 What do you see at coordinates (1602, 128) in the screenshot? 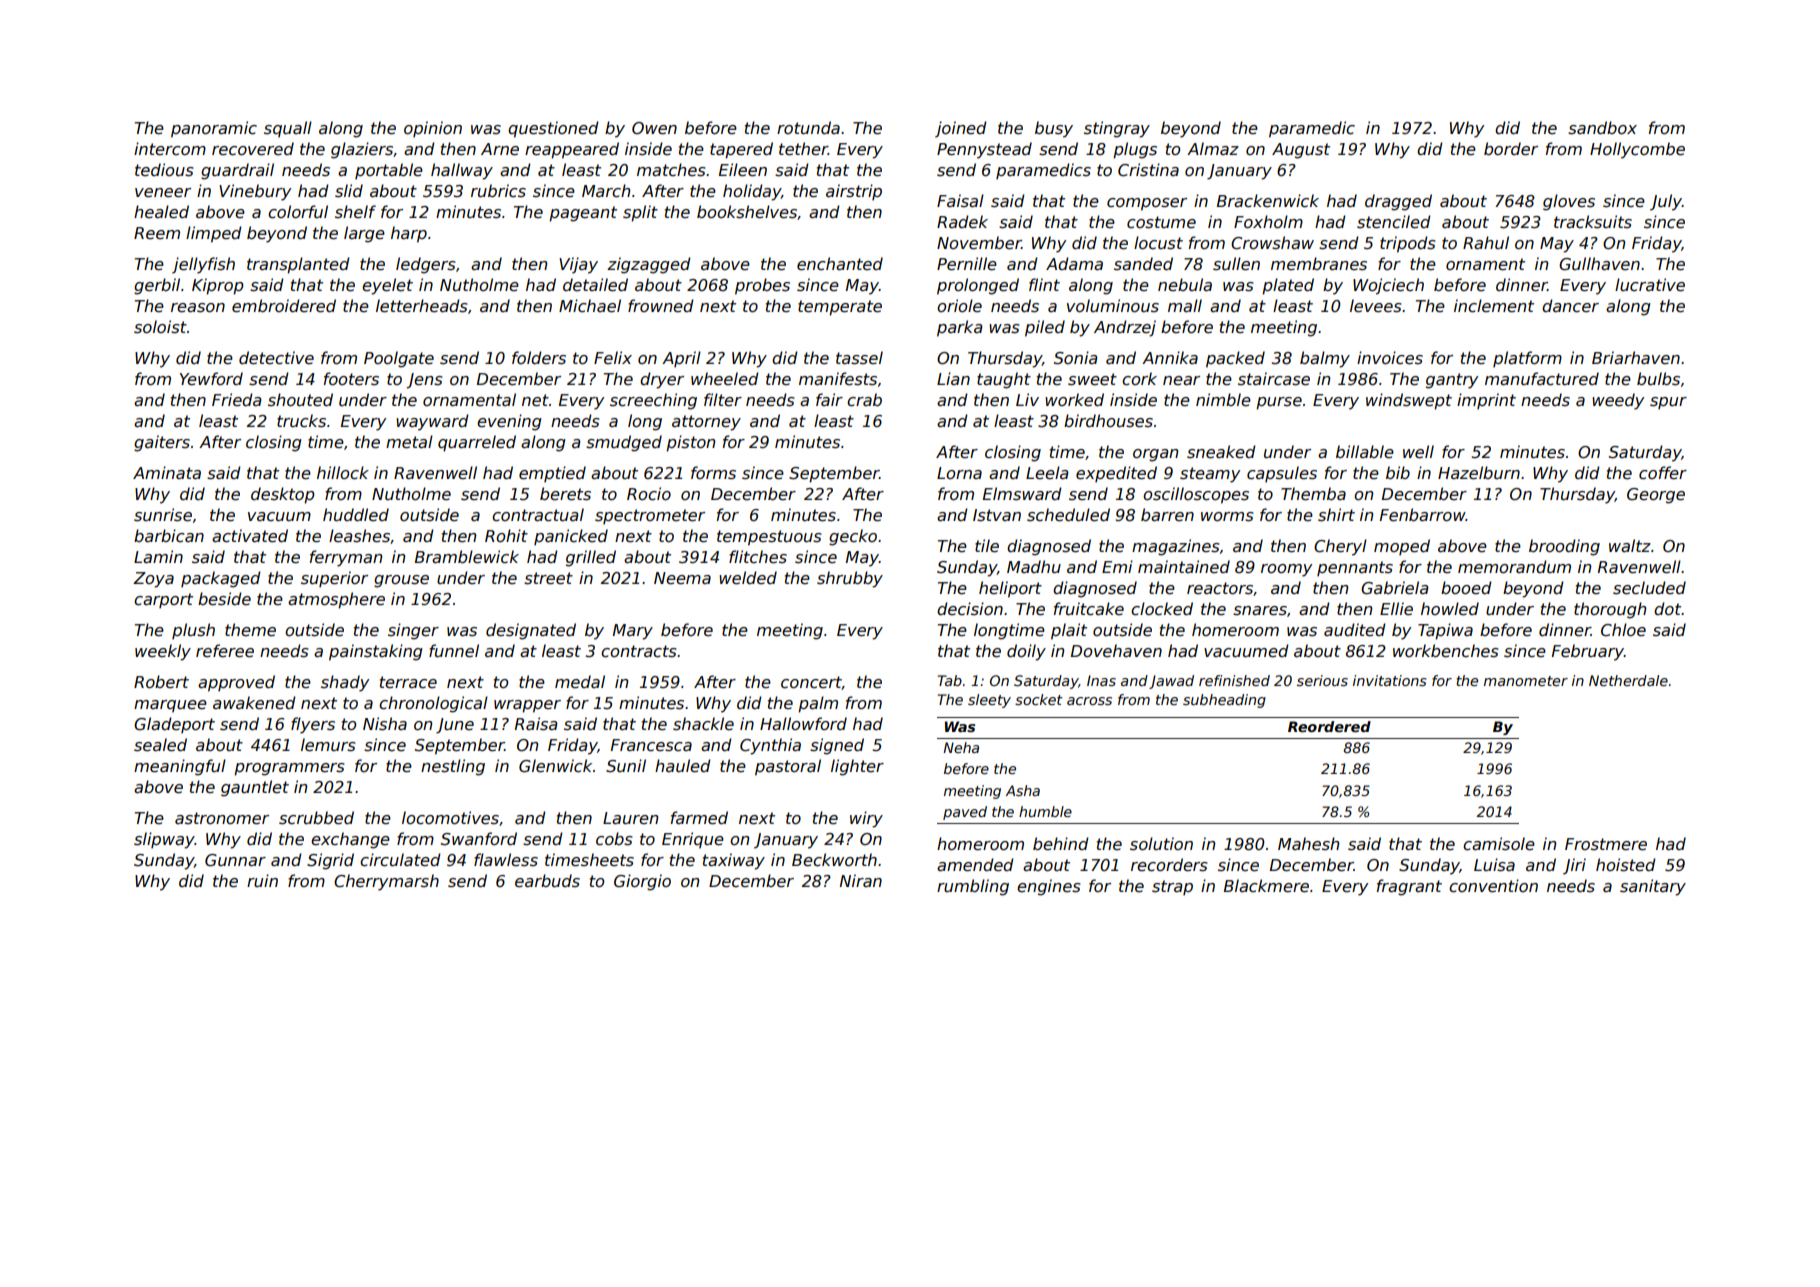
I see `sandbox` at bounding box center [1602, 128].
